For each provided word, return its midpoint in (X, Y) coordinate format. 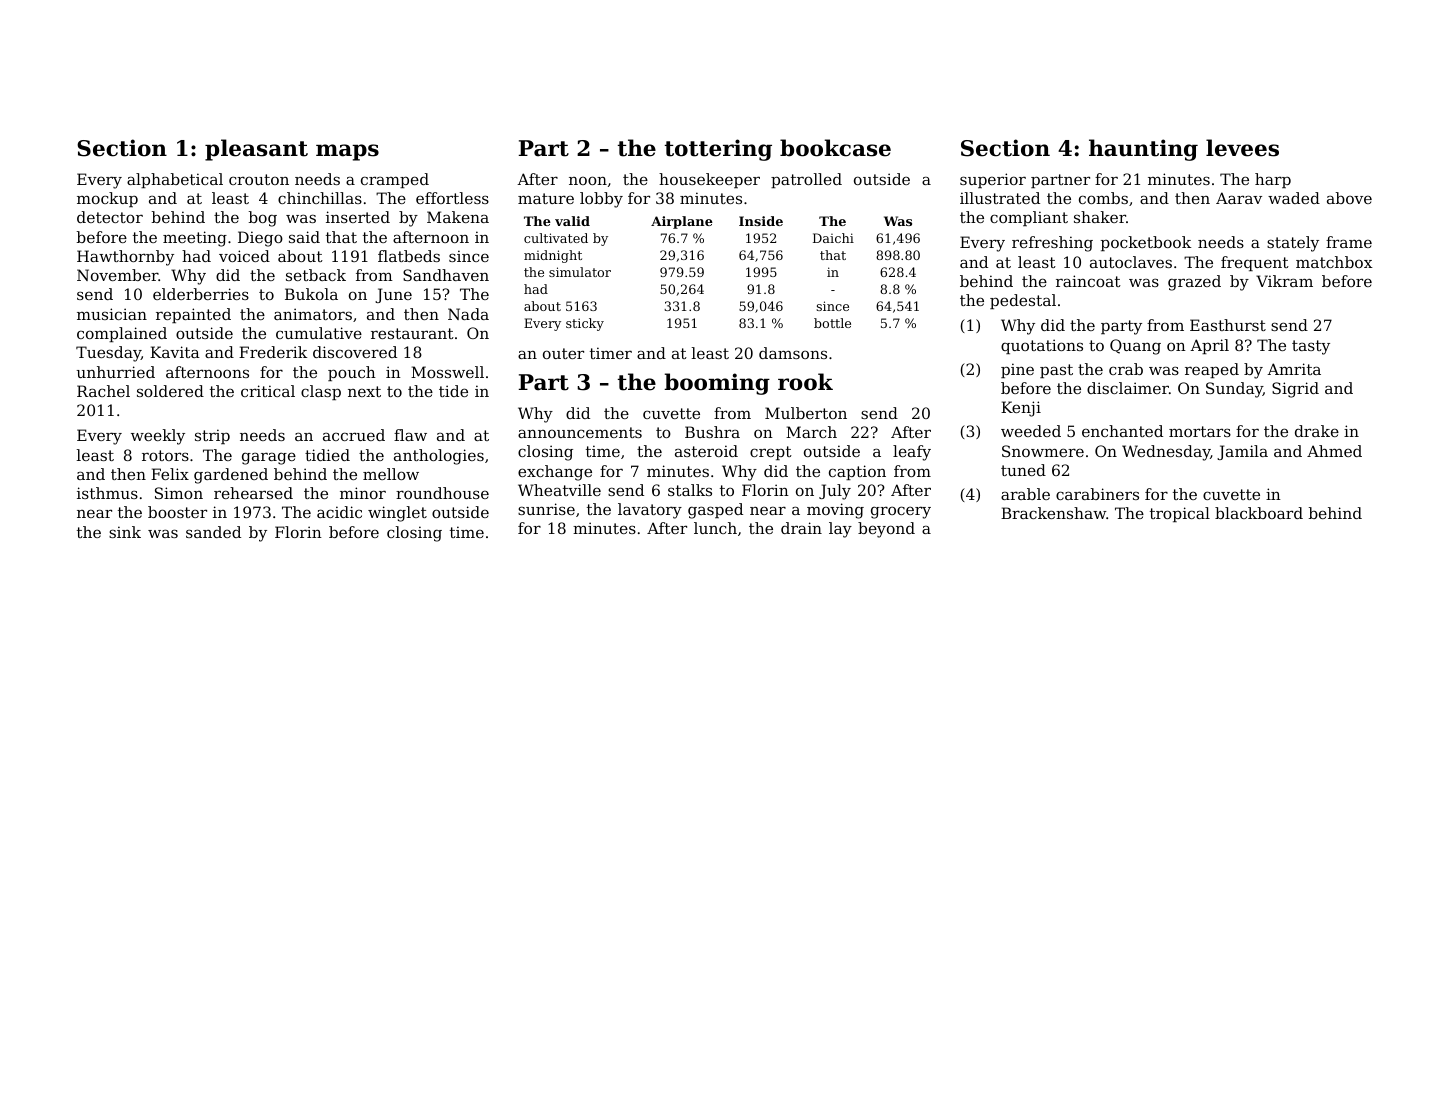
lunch (715, 528)
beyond (886, 530)
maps (347, 152)
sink (125, 532)
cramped (395, 180)
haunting (1143, 150)
